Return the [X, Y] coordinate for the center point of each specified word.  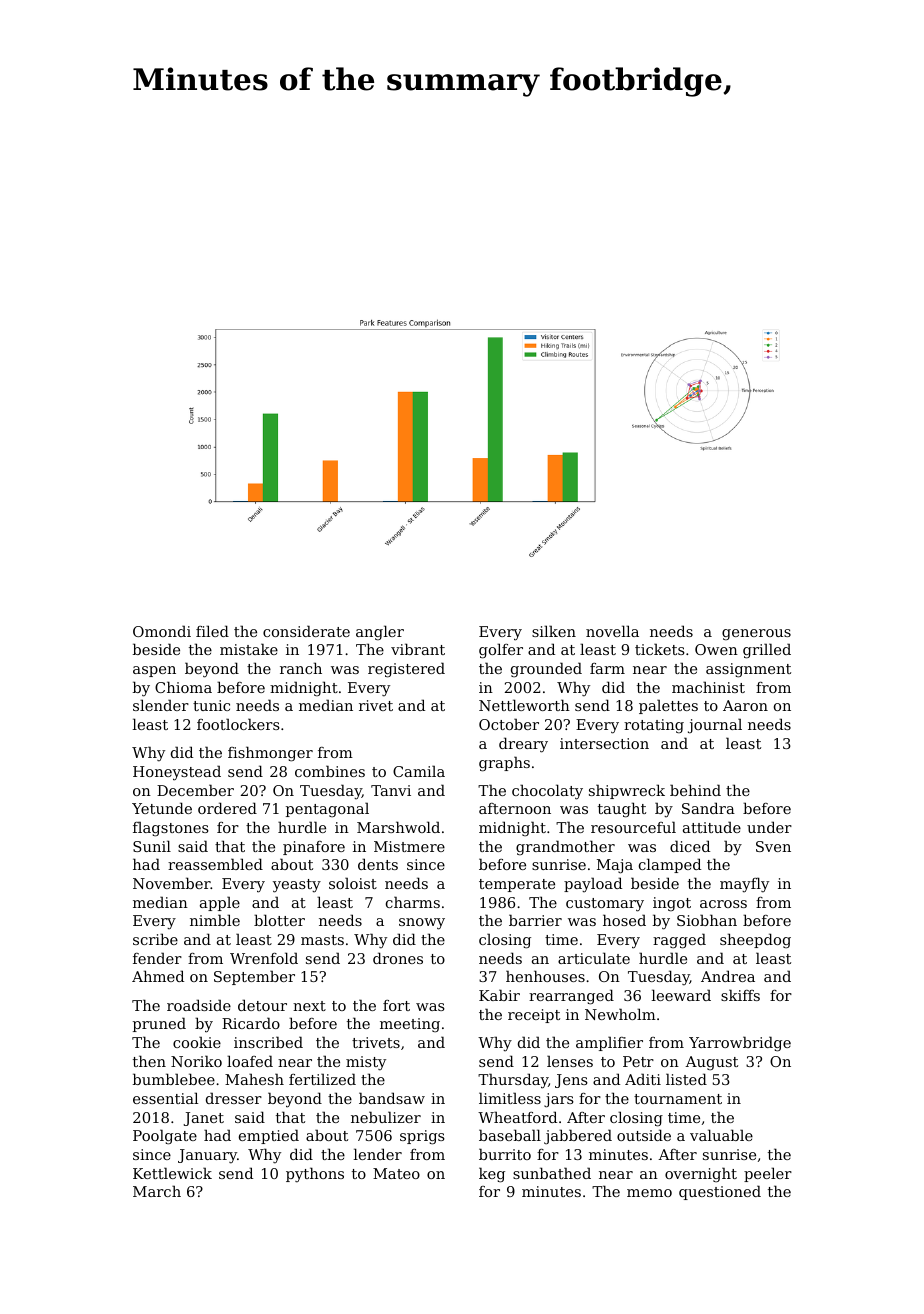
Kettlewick [172, 1173]
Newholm [620, 1014]
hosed [624, 920]
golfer [501, 651]
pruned [159, 1024]
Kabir [499, 995]
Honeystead [177, 773]
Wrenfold [264, 958]
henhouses [545, 976]
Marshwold [398, 827]
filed [212, 631]
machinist [708, 687]
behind [695, 790]
